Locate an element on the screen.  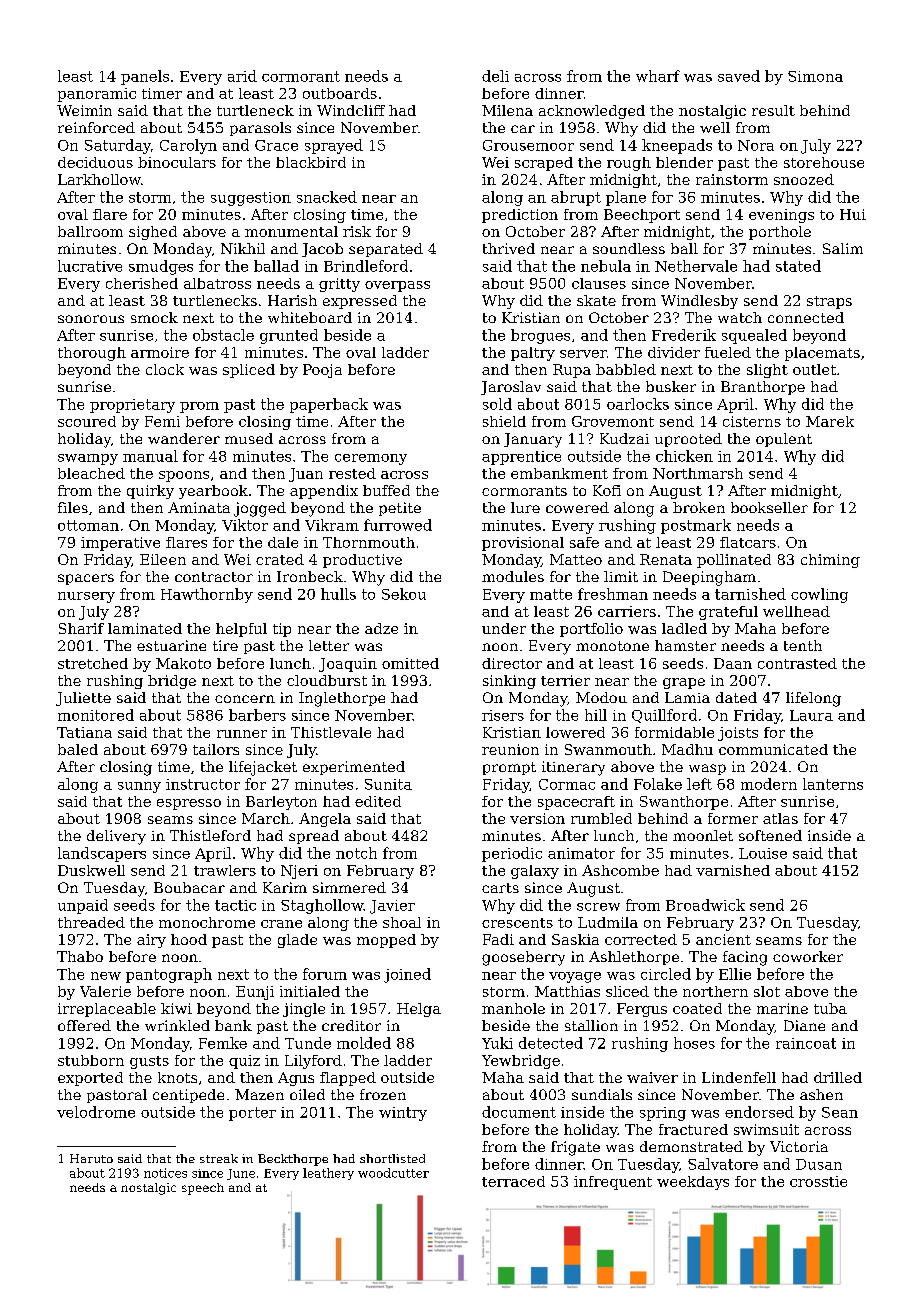
grunted is located at coordinates (289, 336).
